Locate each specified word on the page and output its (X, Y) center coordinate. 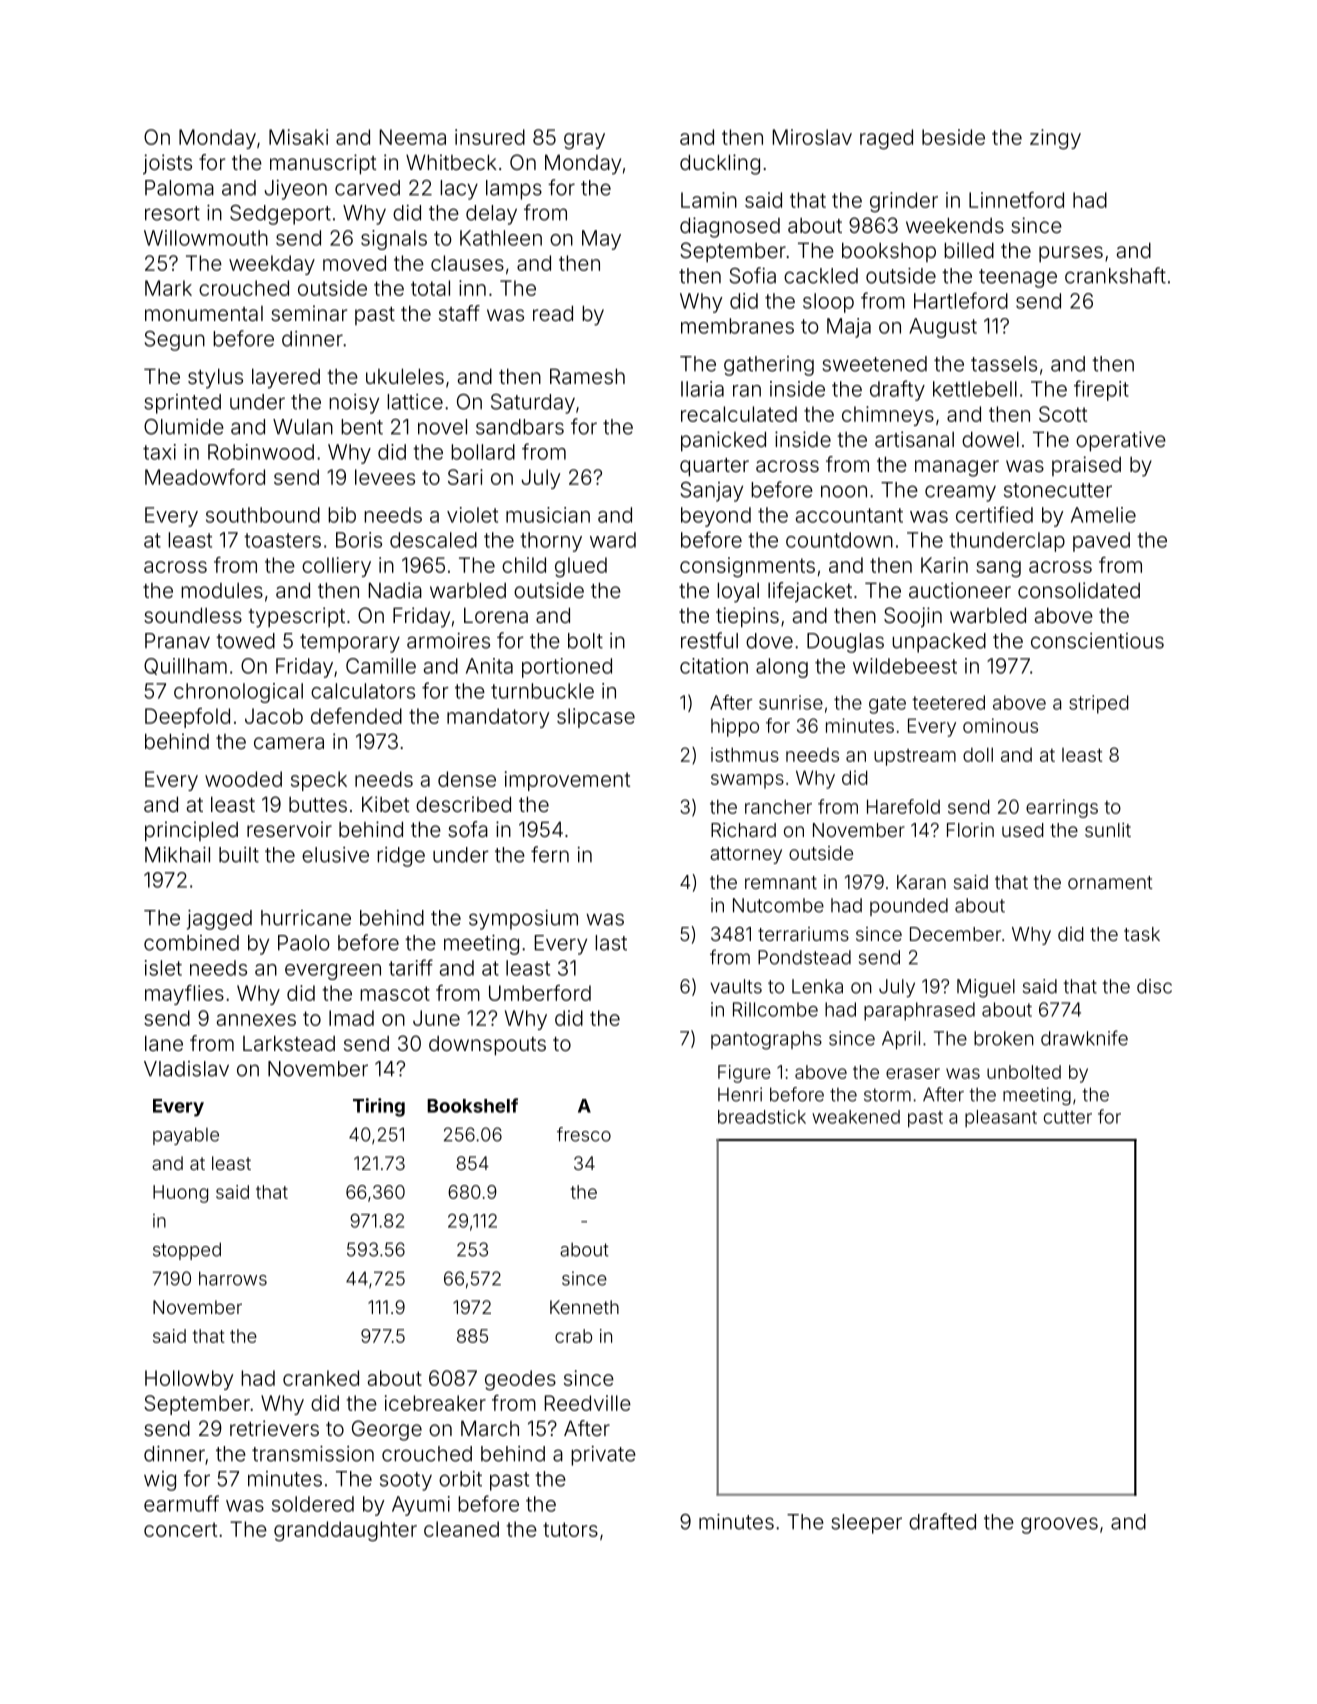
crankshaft (1115, 275)
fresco (584, 1134)
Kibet (385, 804)
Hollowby (189, 1380)
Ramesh (587, 376)
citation (714, 666)
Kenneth (584, 1307)
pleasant (1001, 1119)
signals (394, 240)
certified (994, 514)
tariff (411, 967)
